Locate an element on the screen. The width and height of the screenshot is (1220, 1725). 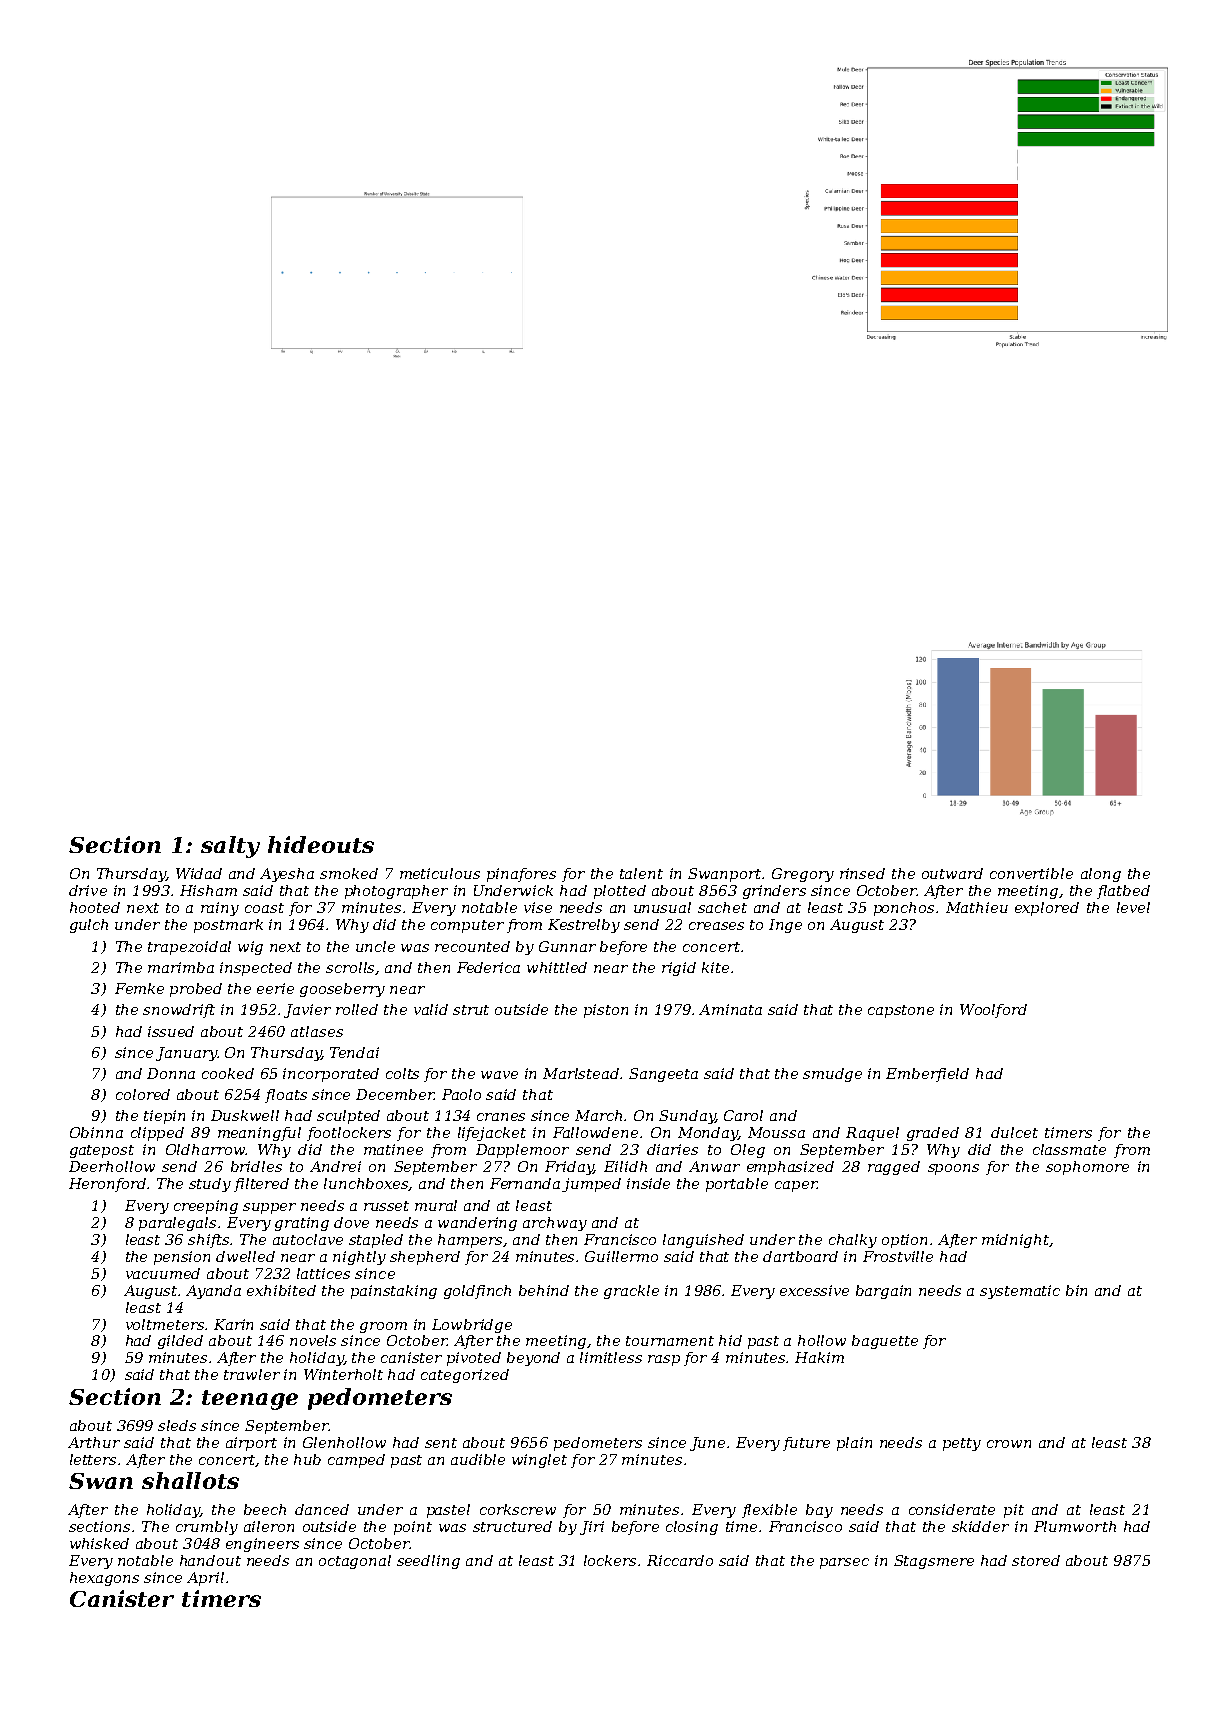
Plumworth is located at coordinates (1075, 1526).
